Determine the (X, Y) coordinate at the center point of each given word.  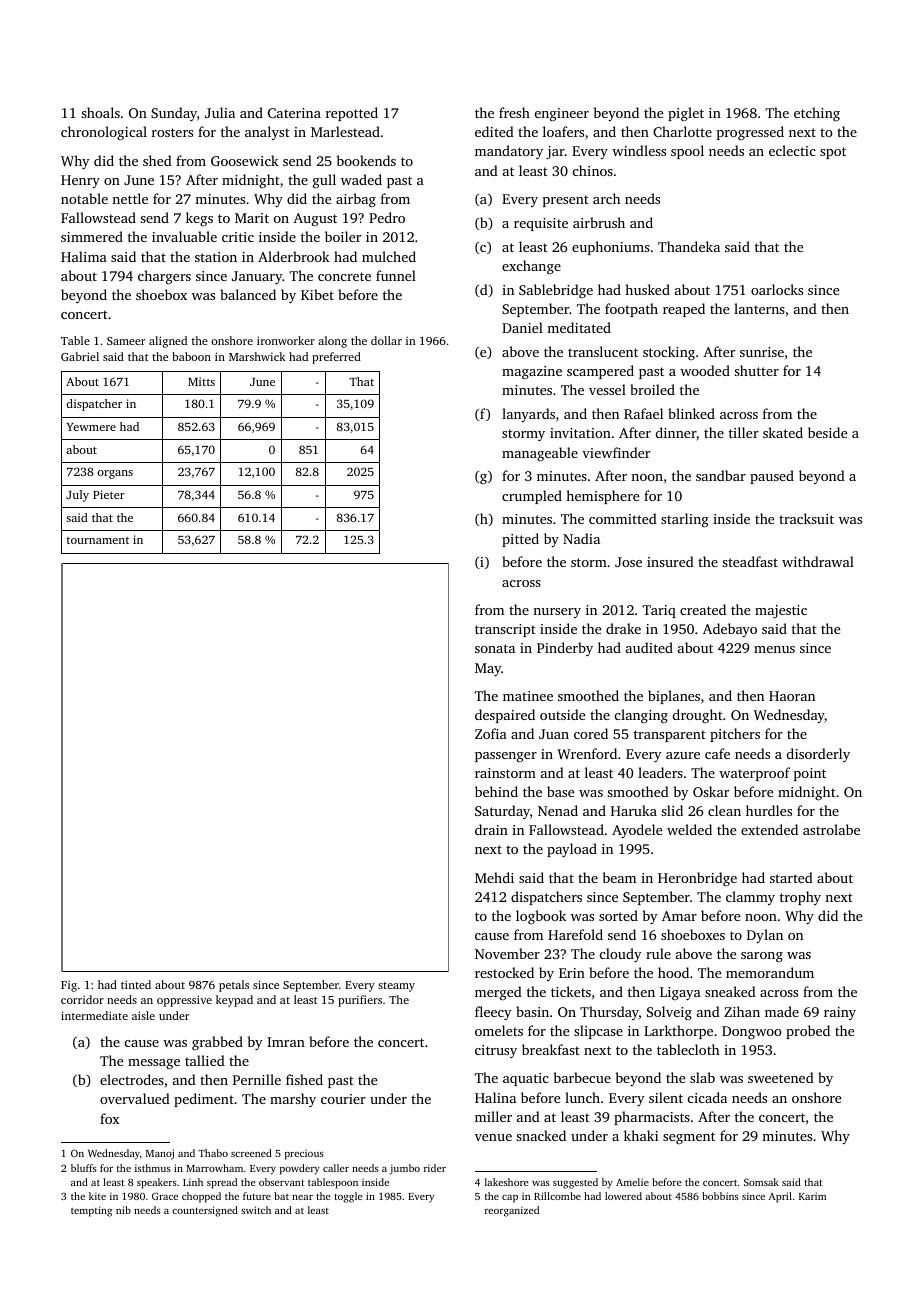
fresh (514, 112)
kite (97, 1196)
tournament (98, 540)
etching (817, 114)
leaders (660, 772)
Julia (220, 112)
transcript (505, 630)
